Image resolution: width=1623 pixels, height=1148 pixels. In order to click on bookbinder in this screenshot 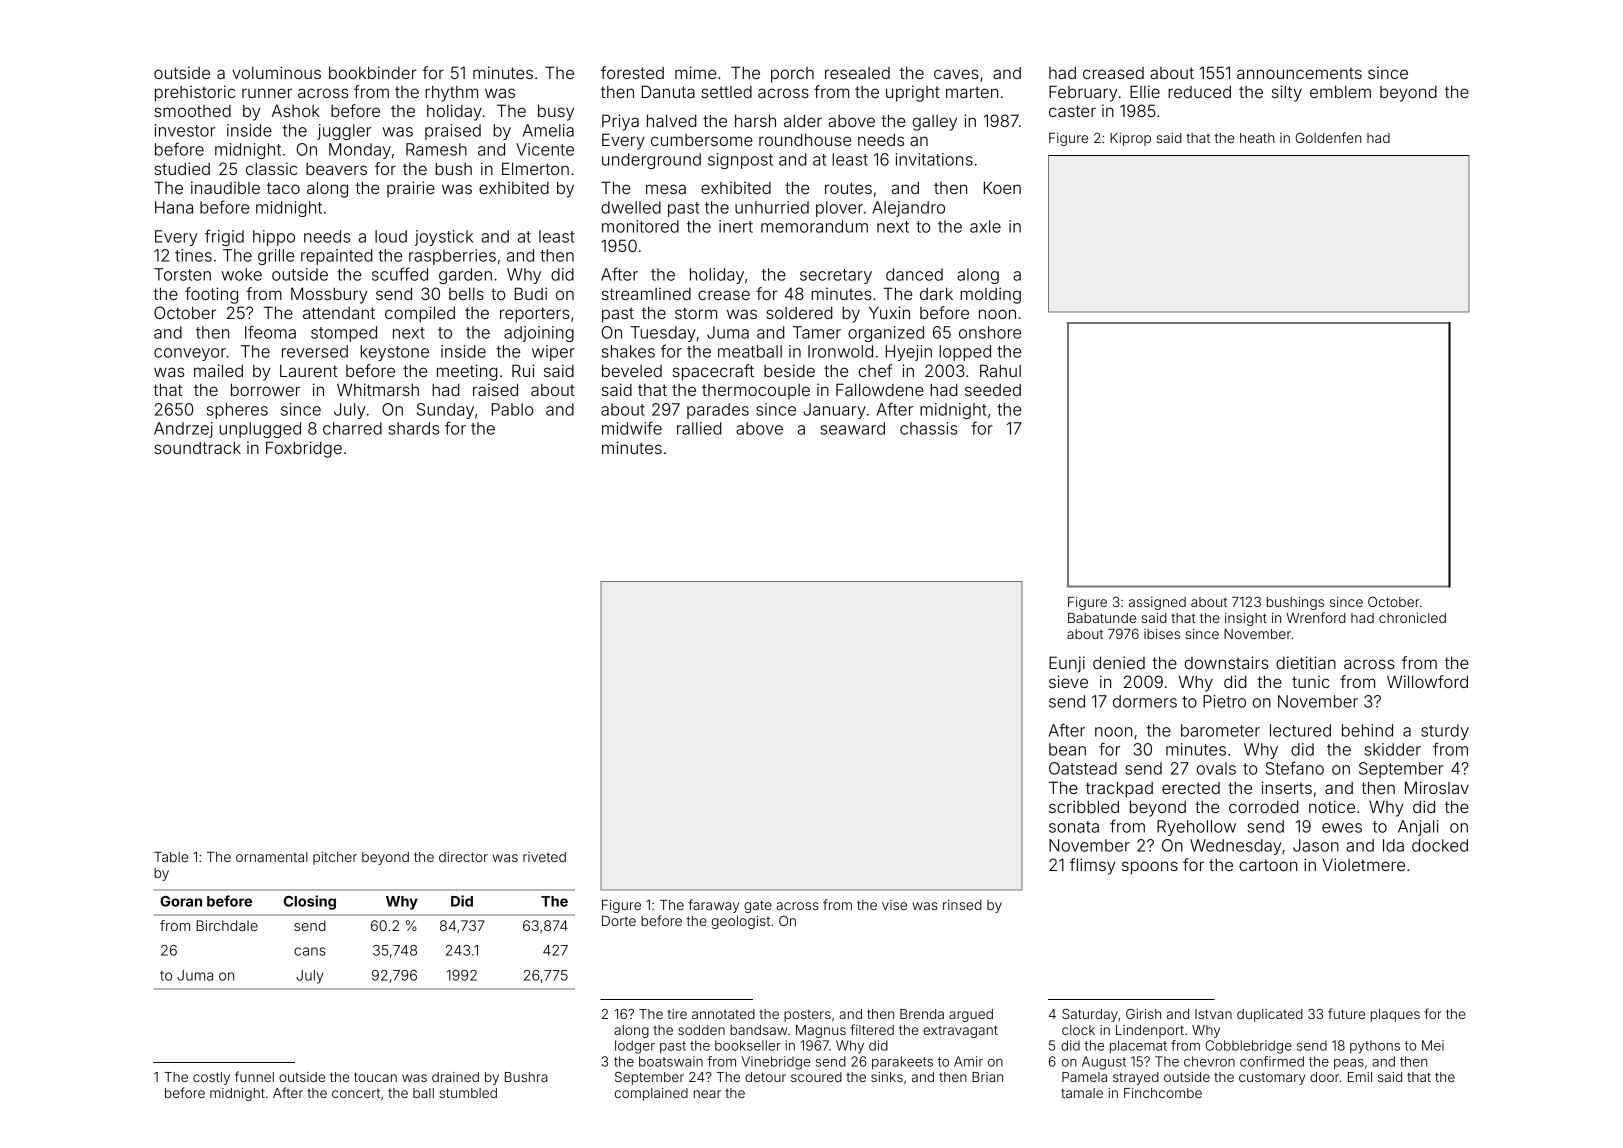, I will do `click(373, 72)`.
